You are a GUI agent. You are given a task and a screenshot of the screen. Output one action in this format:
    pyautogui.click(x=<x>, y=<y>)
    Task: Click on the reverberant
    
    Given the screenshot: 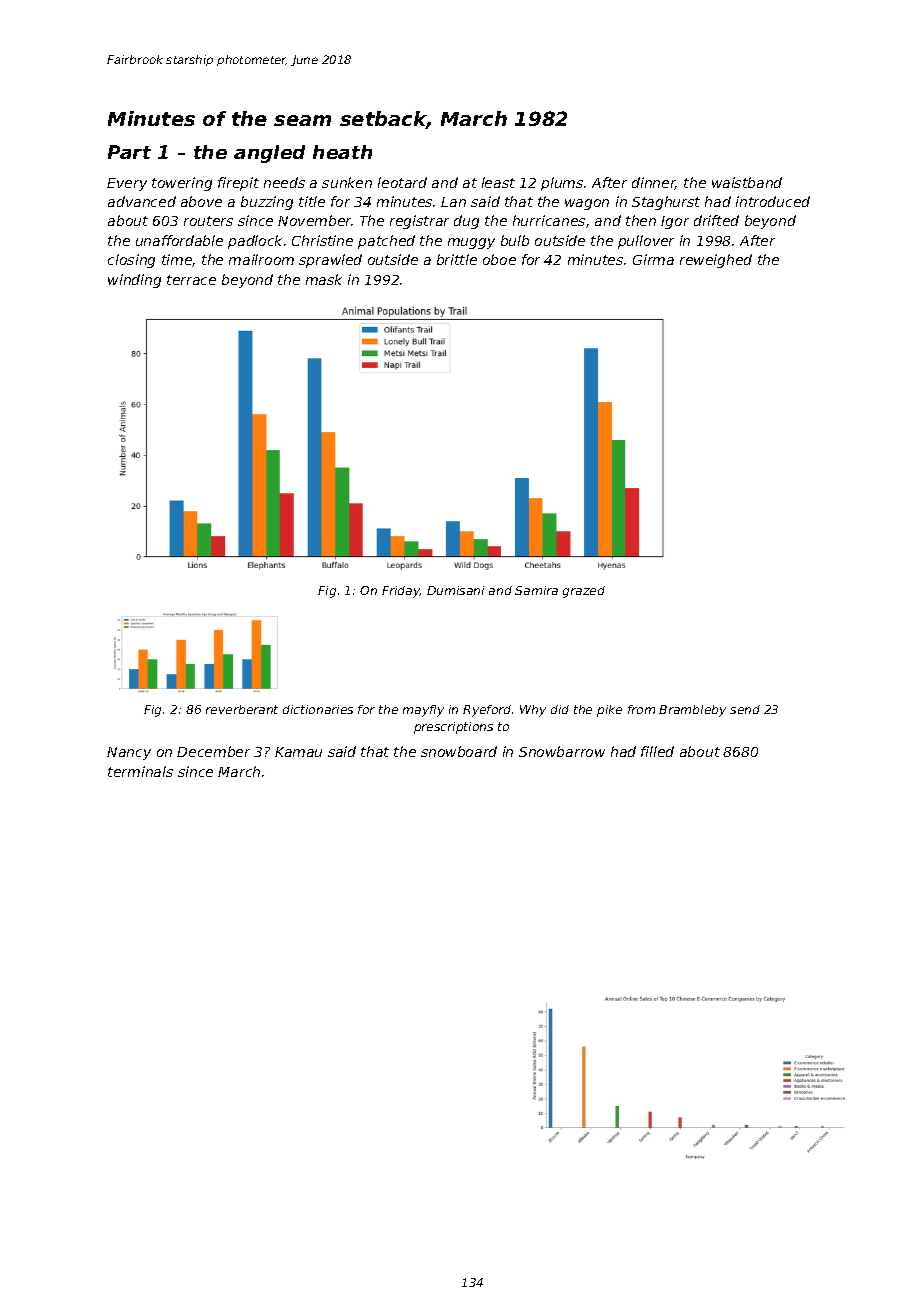 What is the action you would take?
    pyautogui.click(x=242, y=709)
